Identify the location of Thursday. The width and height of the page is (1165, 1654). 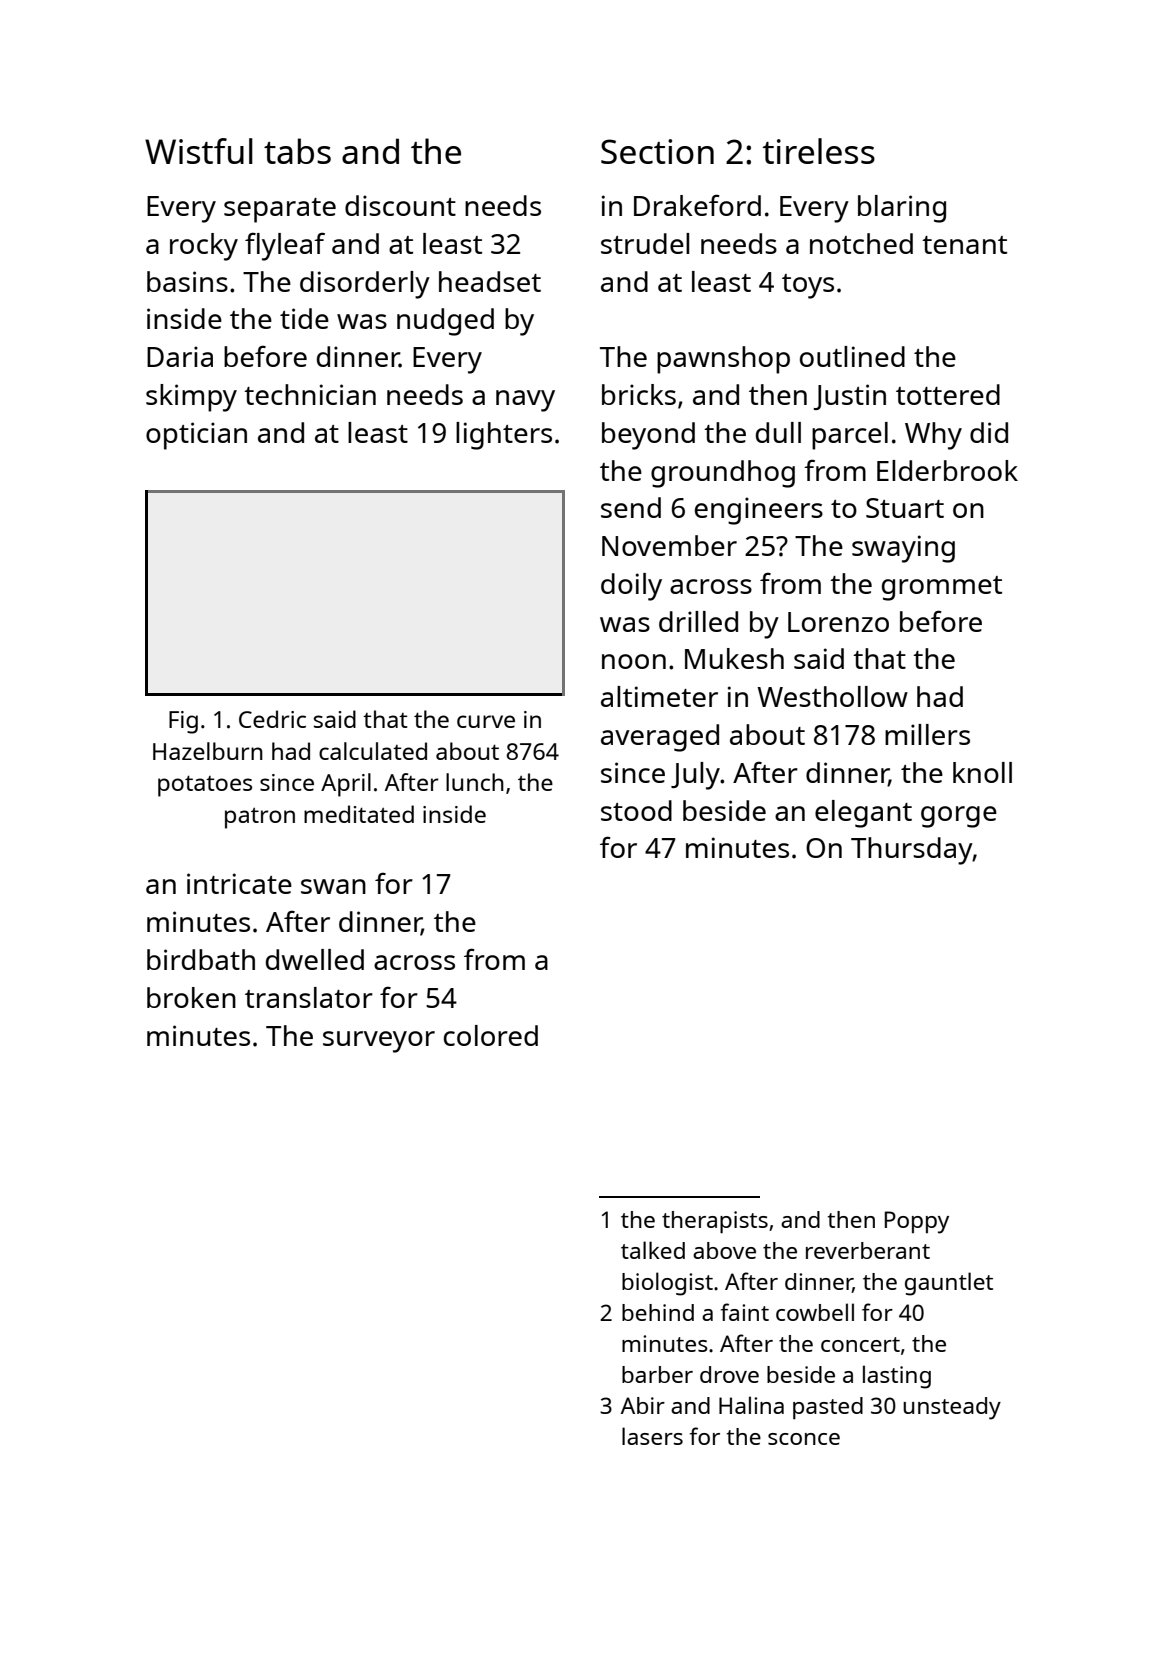
(912, 851).
